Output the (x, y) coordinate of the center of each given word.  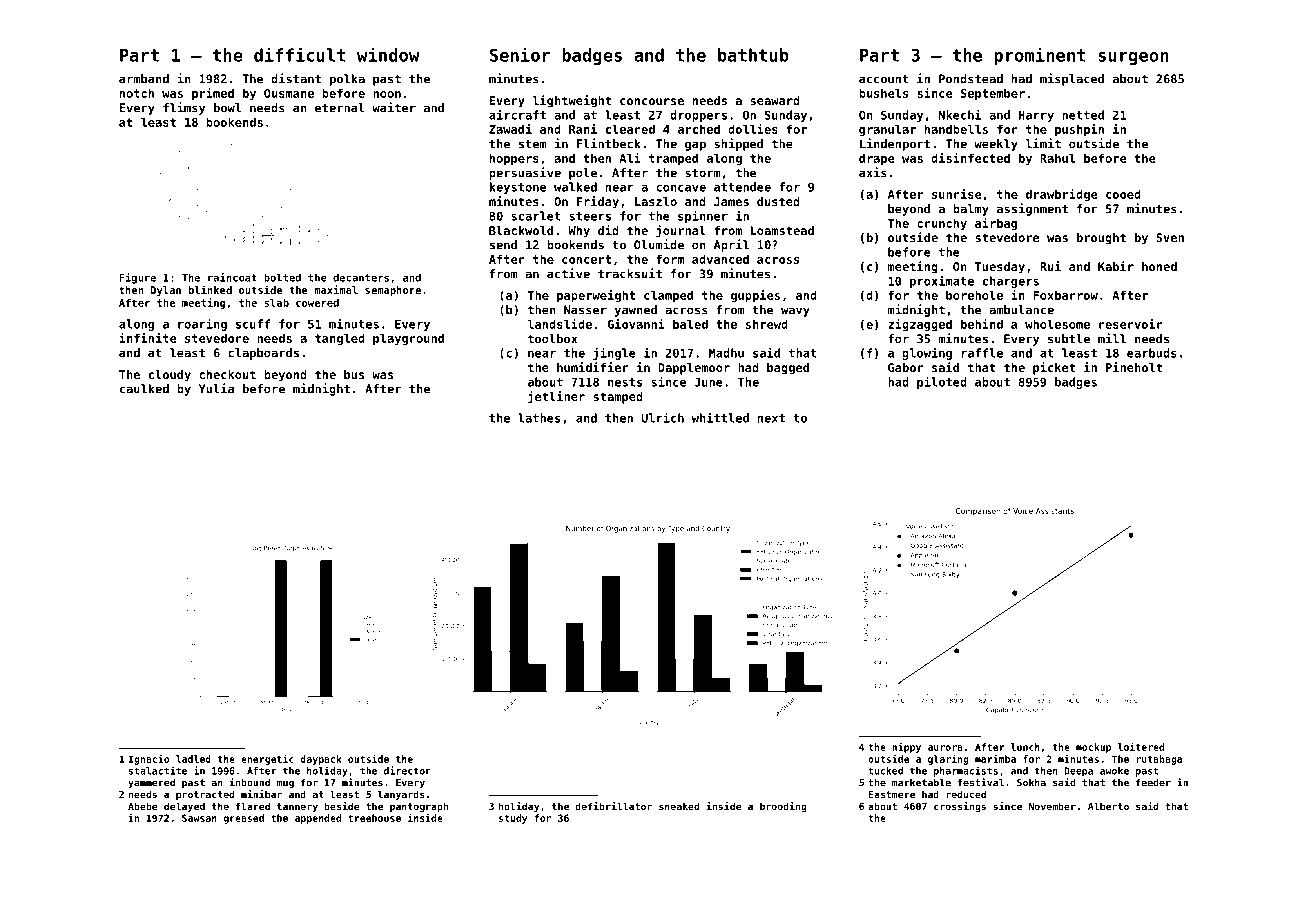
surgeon (1133, 58)
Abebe (142, 806)
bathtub (753, 55)
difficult (300, 54)
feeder (1153, 783)
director (407, 770)
